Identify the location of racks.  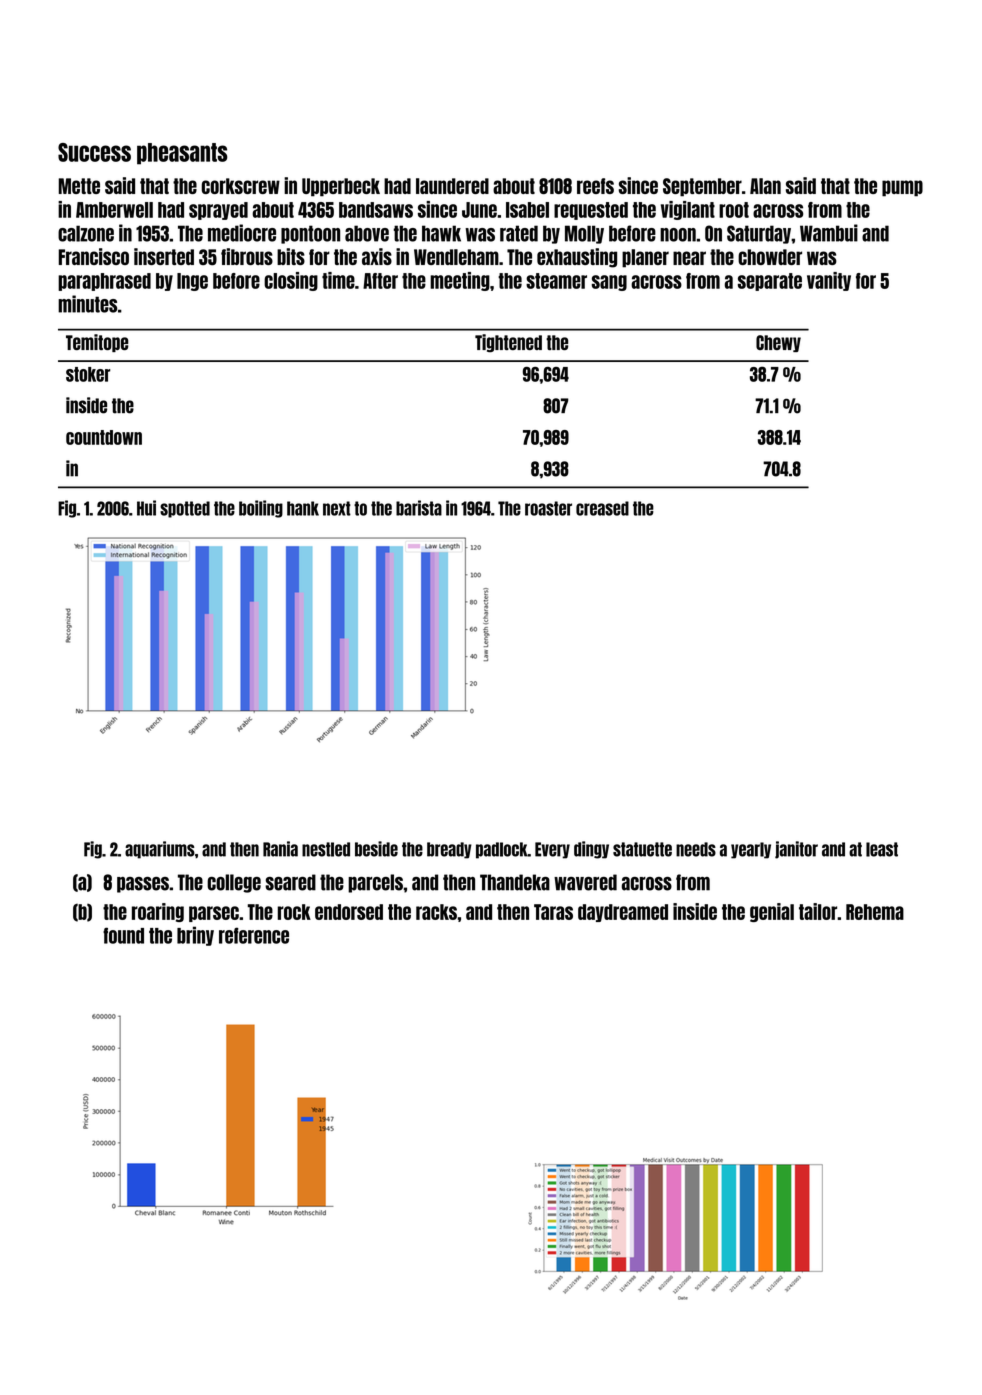
(436, 912).
